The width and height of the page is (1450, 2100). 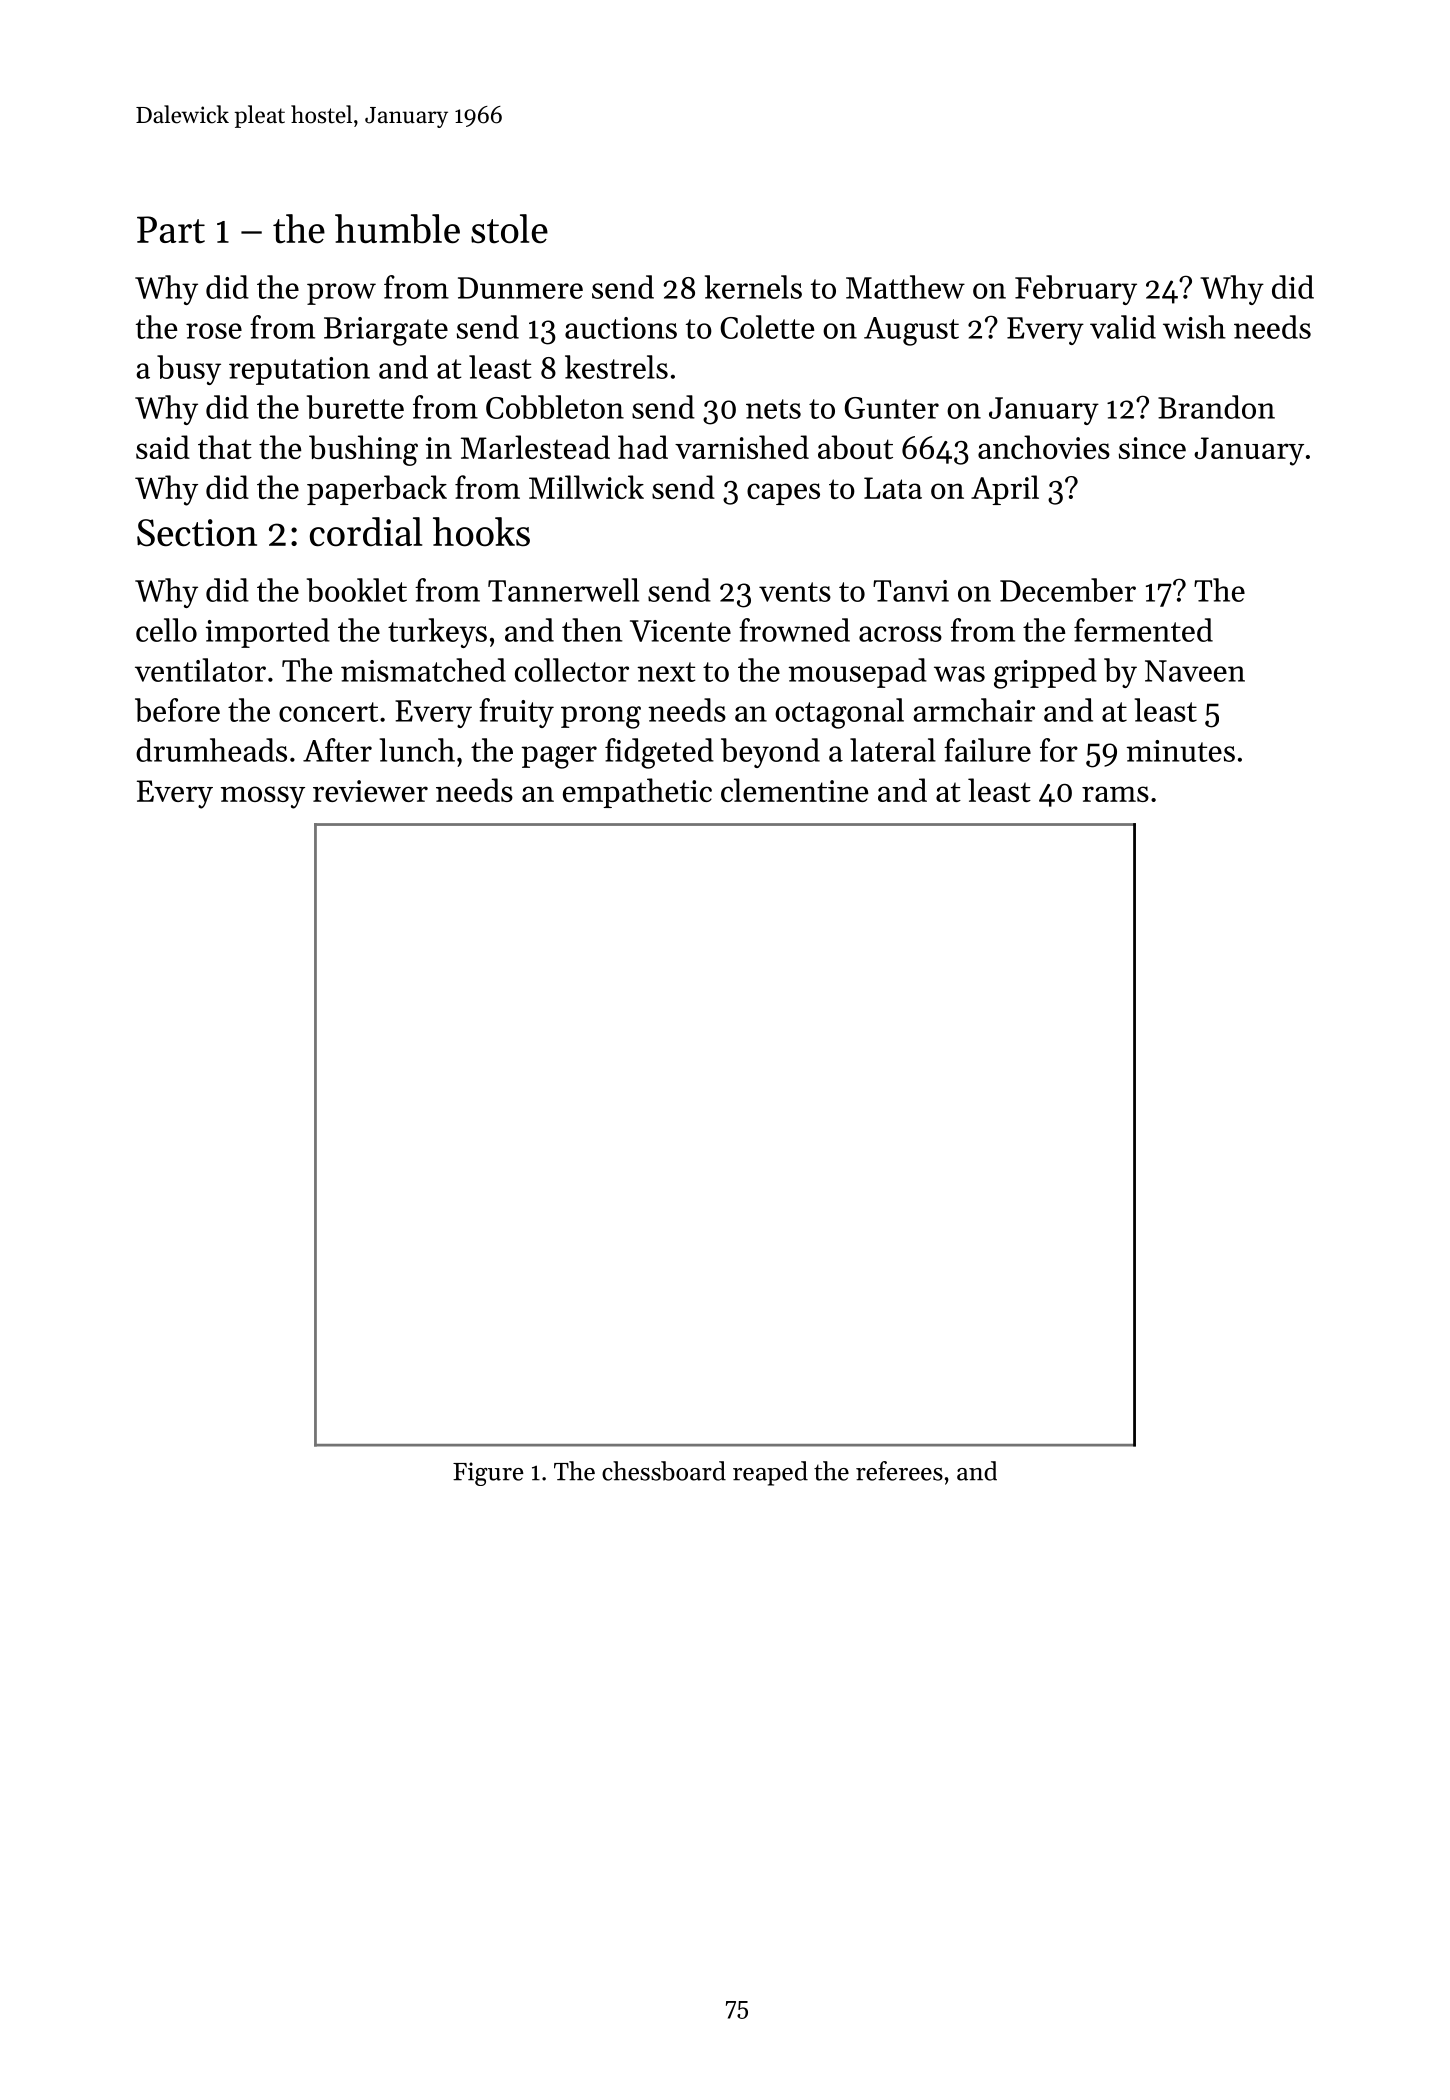 I want to click on mossy, so click(x=263, y=797).
